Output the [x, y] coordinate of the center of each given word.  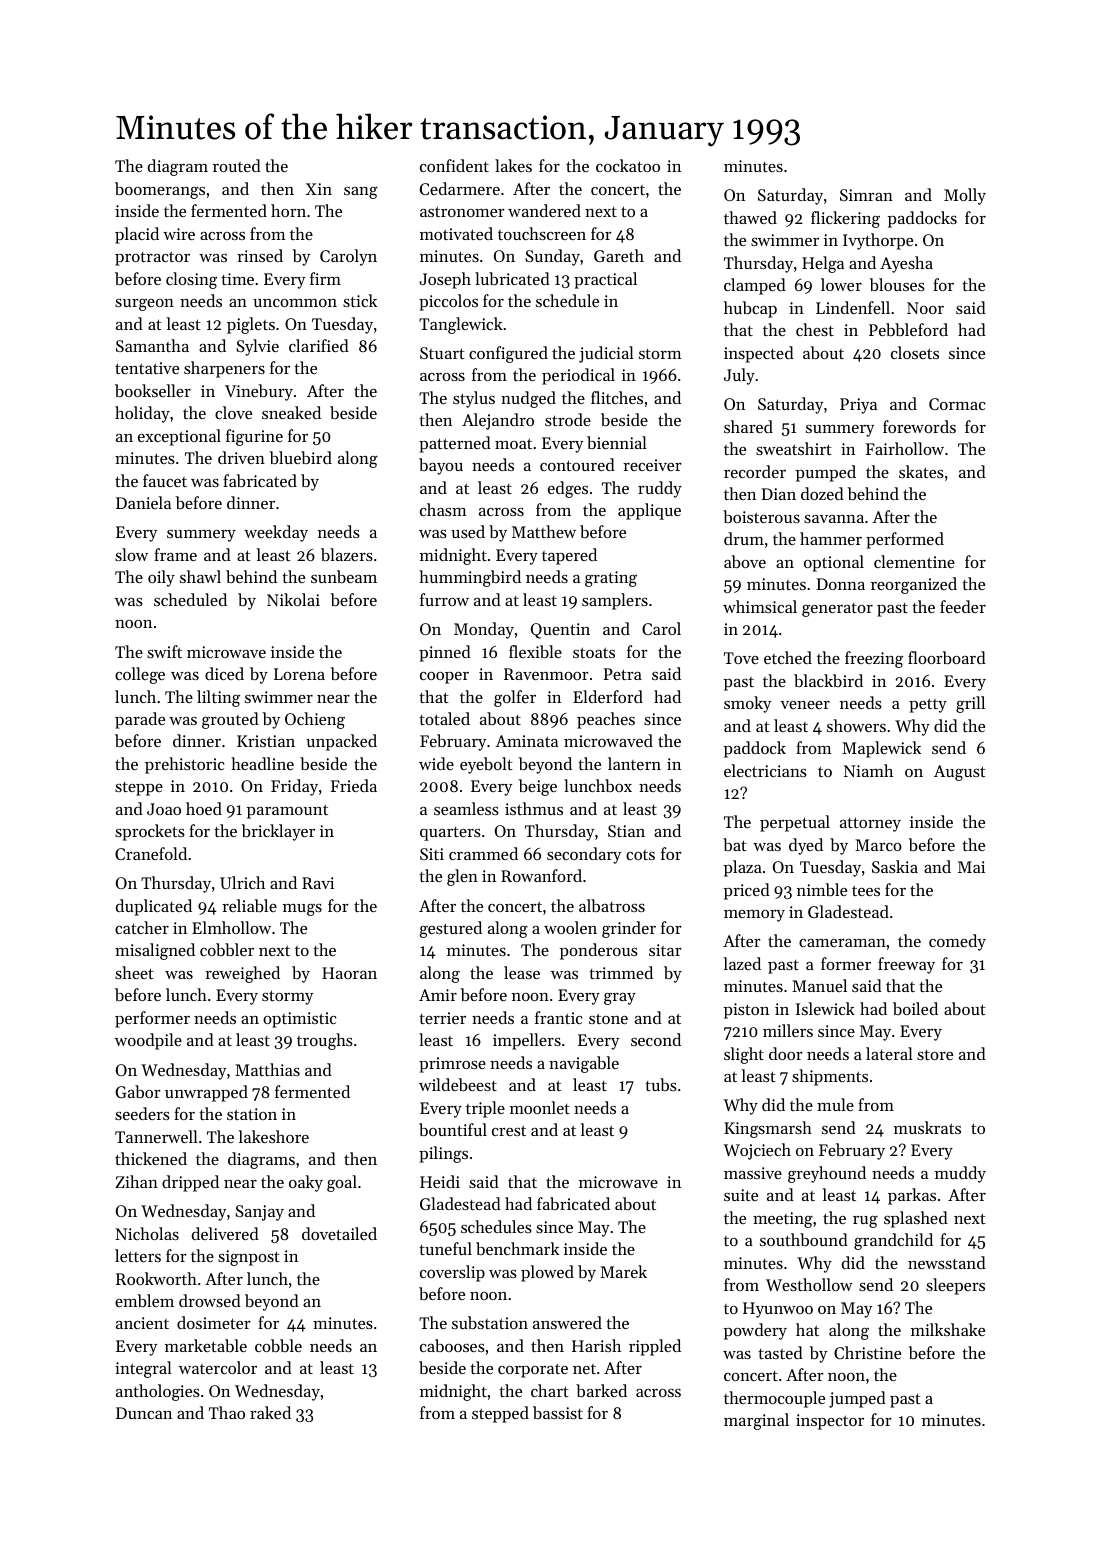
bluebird [300, 457]
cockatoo [628, 165]
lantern [634, 763]
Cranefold [151, 853]
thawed [750, 217]
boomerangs [160, 190]
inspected [759, 354]
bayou [441, 466]
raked [270, 1412]
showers [856, 725]
